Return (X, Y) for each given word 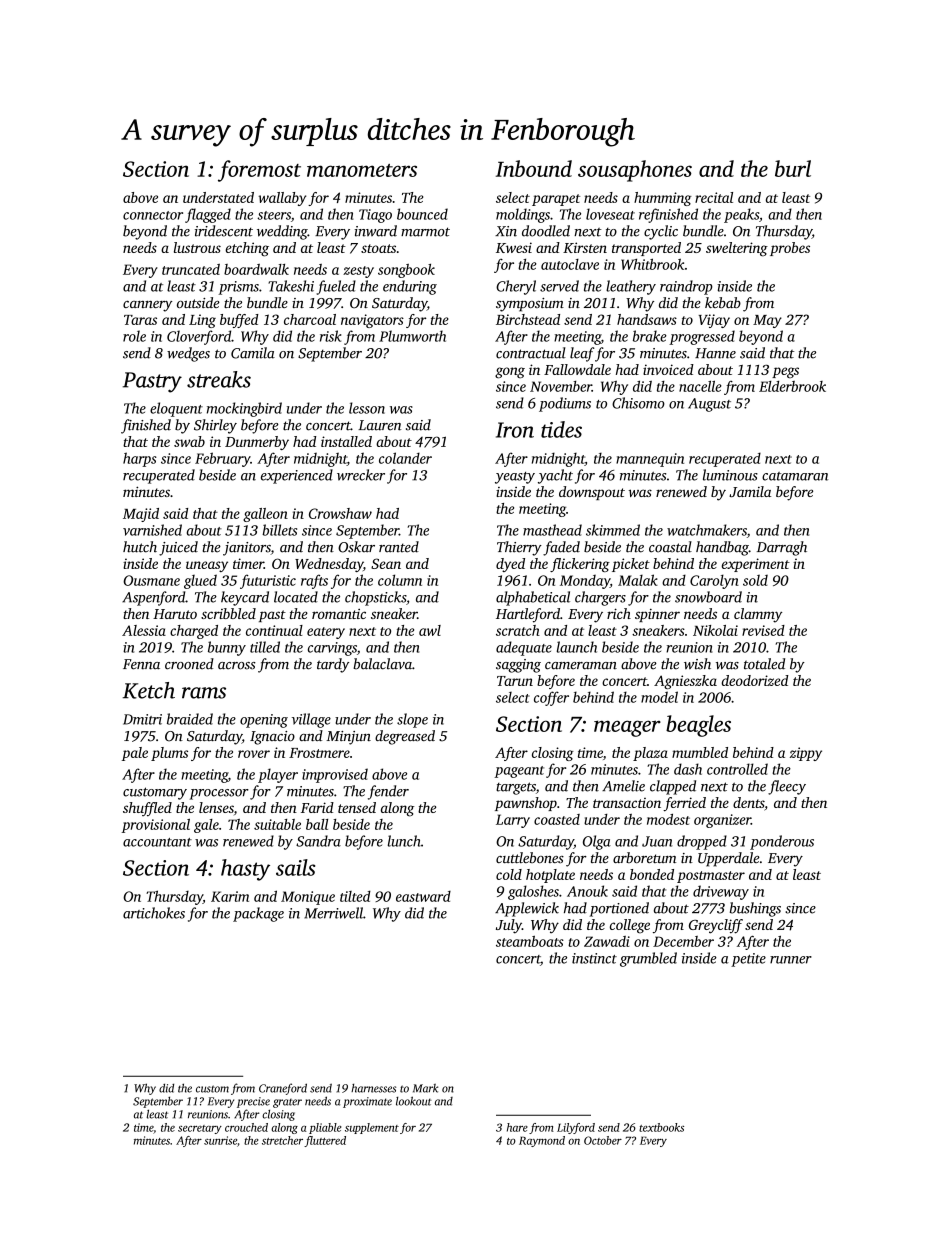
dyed (510, 565)
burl (793, 168)
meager (627, 728)
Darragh (782, 548)
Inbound (534, 168)
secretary (200, 1129)
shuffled (147, 809)
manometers (362, 170)
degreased (405, 737)
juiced (178, 548)
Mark (425, 1088)
